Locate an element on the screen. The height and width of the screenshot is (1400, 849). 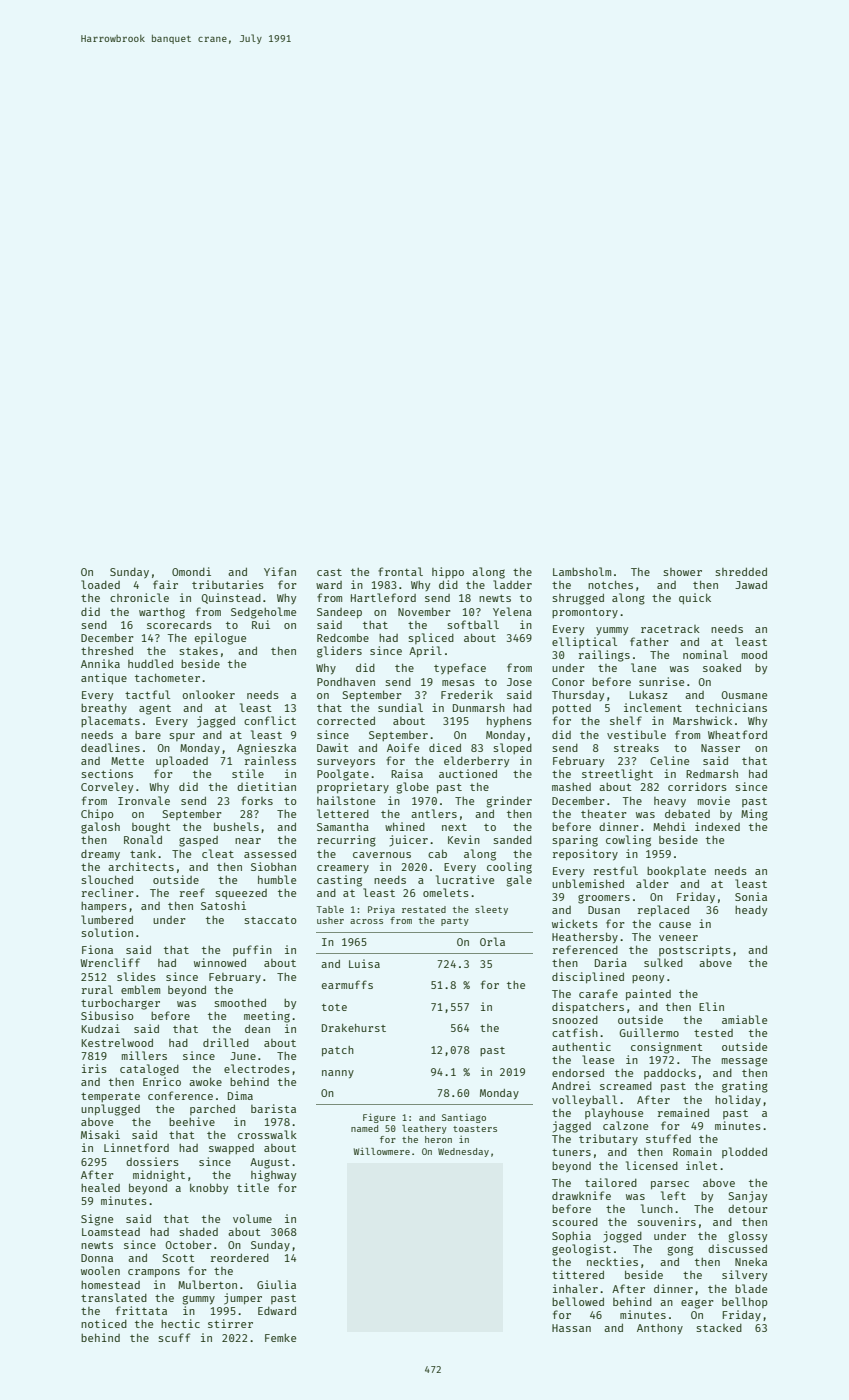
Hassan is located at coordinates (571, 1328).
